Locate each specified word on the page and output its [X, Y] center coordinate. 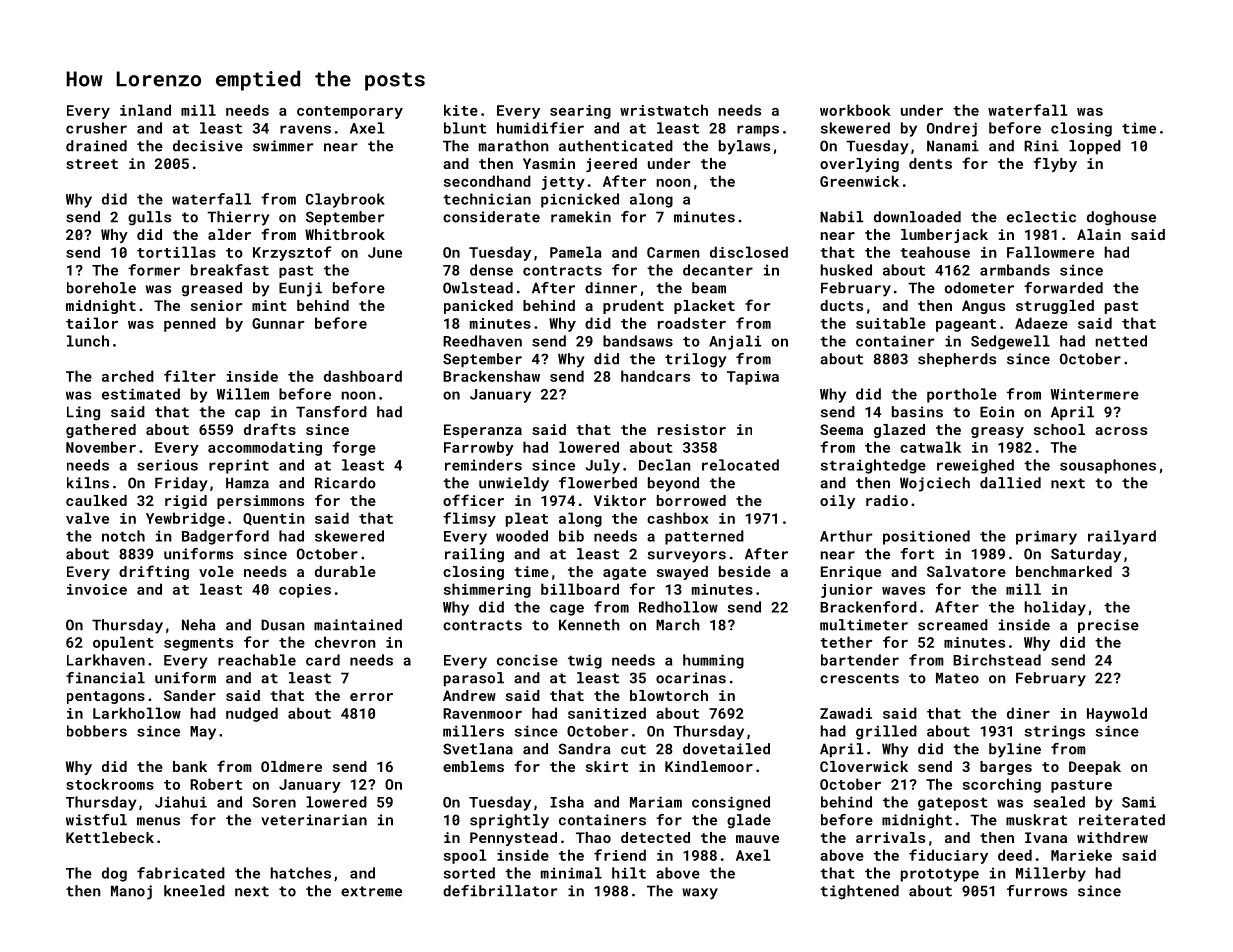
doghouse [1121, 218]
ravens [305, 129]
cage [567, 610]
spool [465, 856]
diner [1028, 713]
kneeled [194, 891]
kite [461, 110]
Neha [199, 625]
